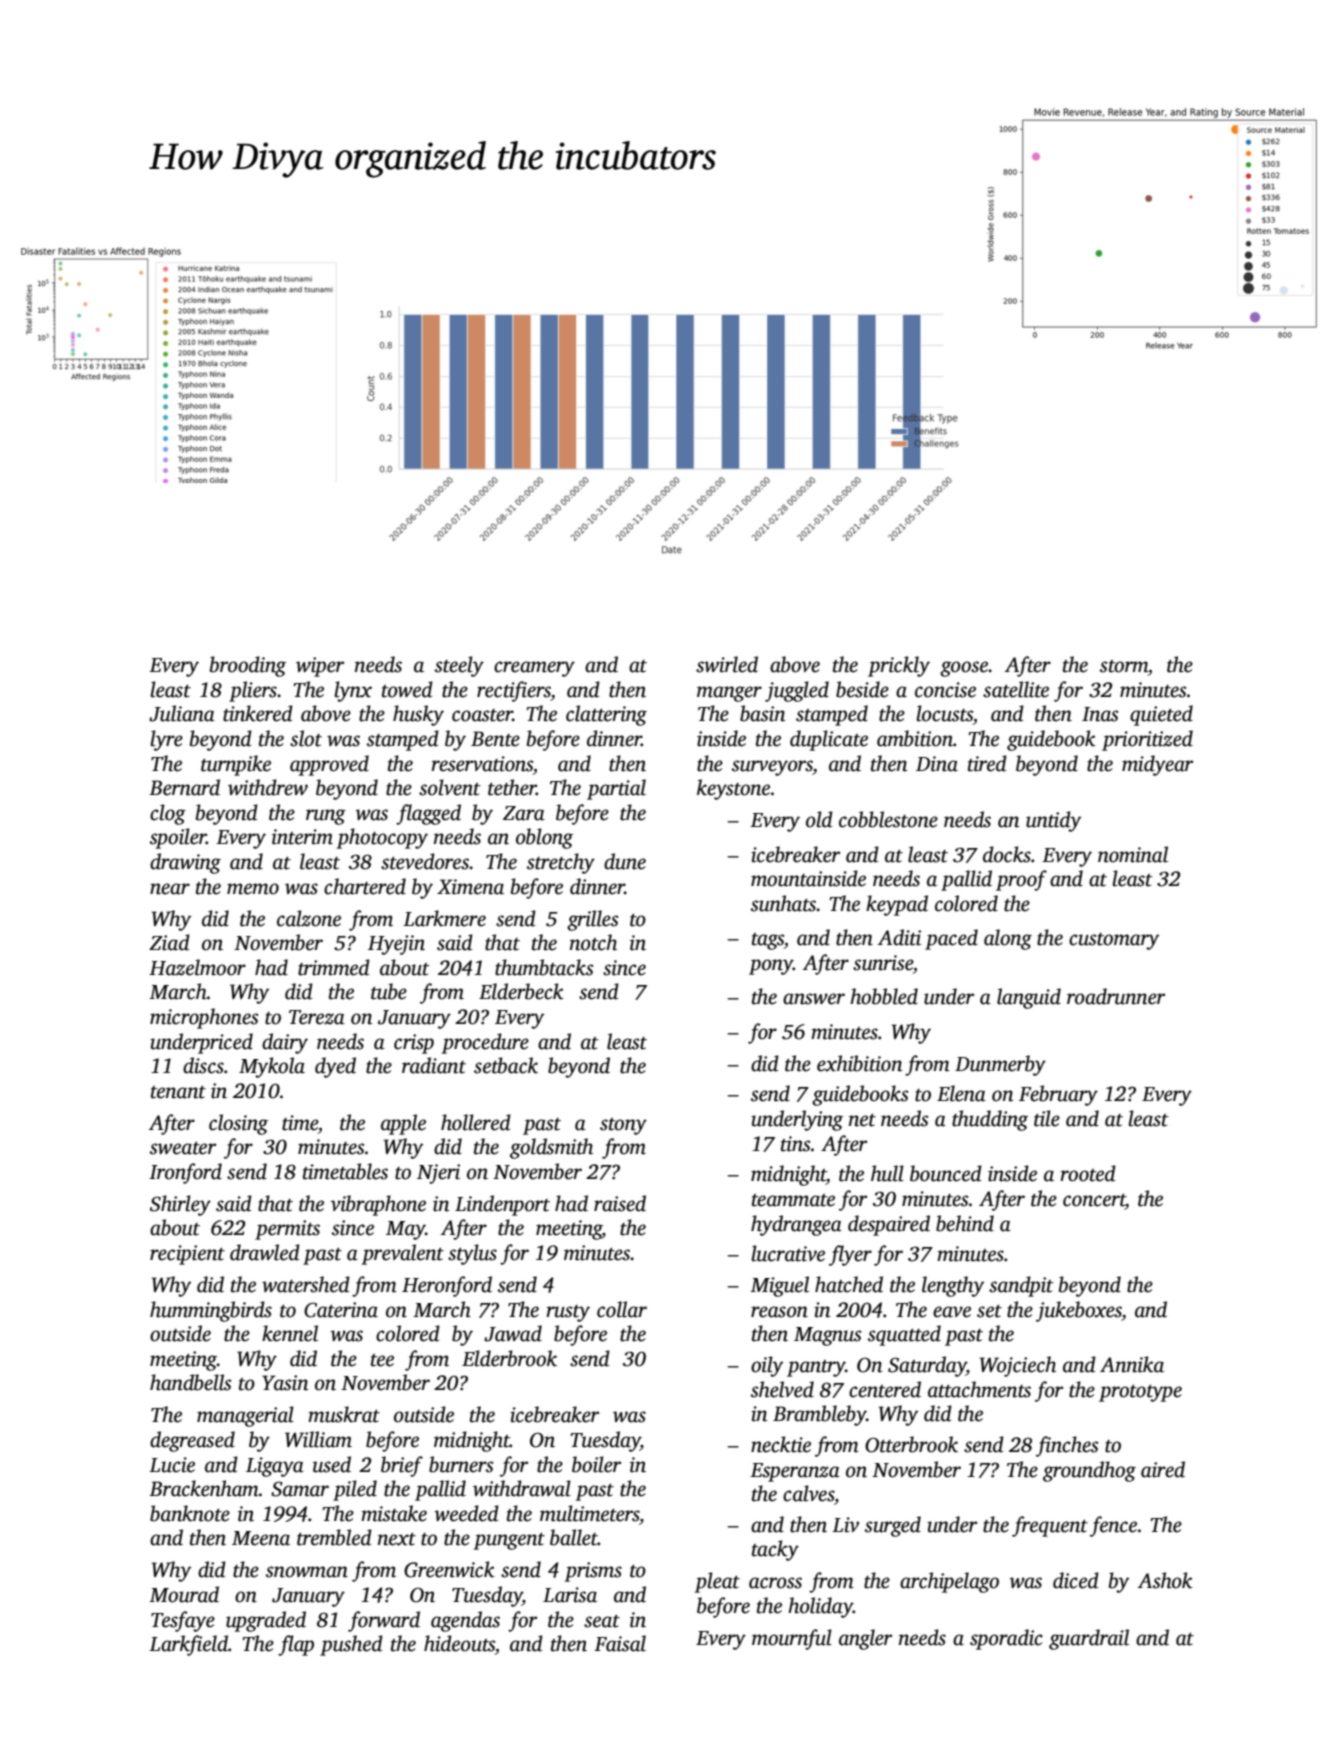  Describe the element at coordinates (248, 666) in the image. I see `brooding` at that location.
